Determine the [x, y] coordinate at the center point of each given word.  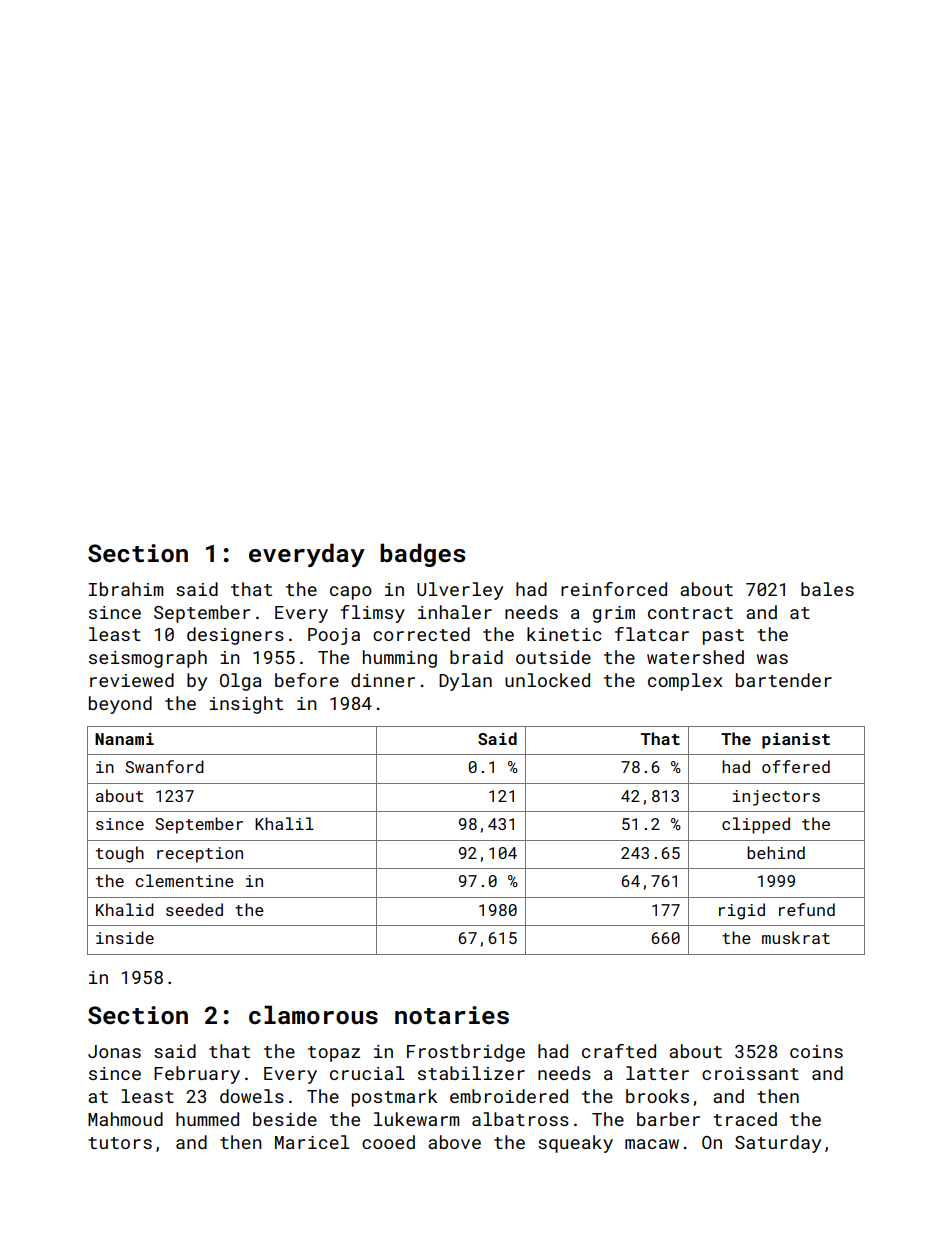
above [454, 1142]
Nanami [124, 739]
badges [422, 555]
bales [827, 589]
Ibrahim [126, 589]
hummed [207, 1119]
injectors [776, 798]
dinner [383, 680]
